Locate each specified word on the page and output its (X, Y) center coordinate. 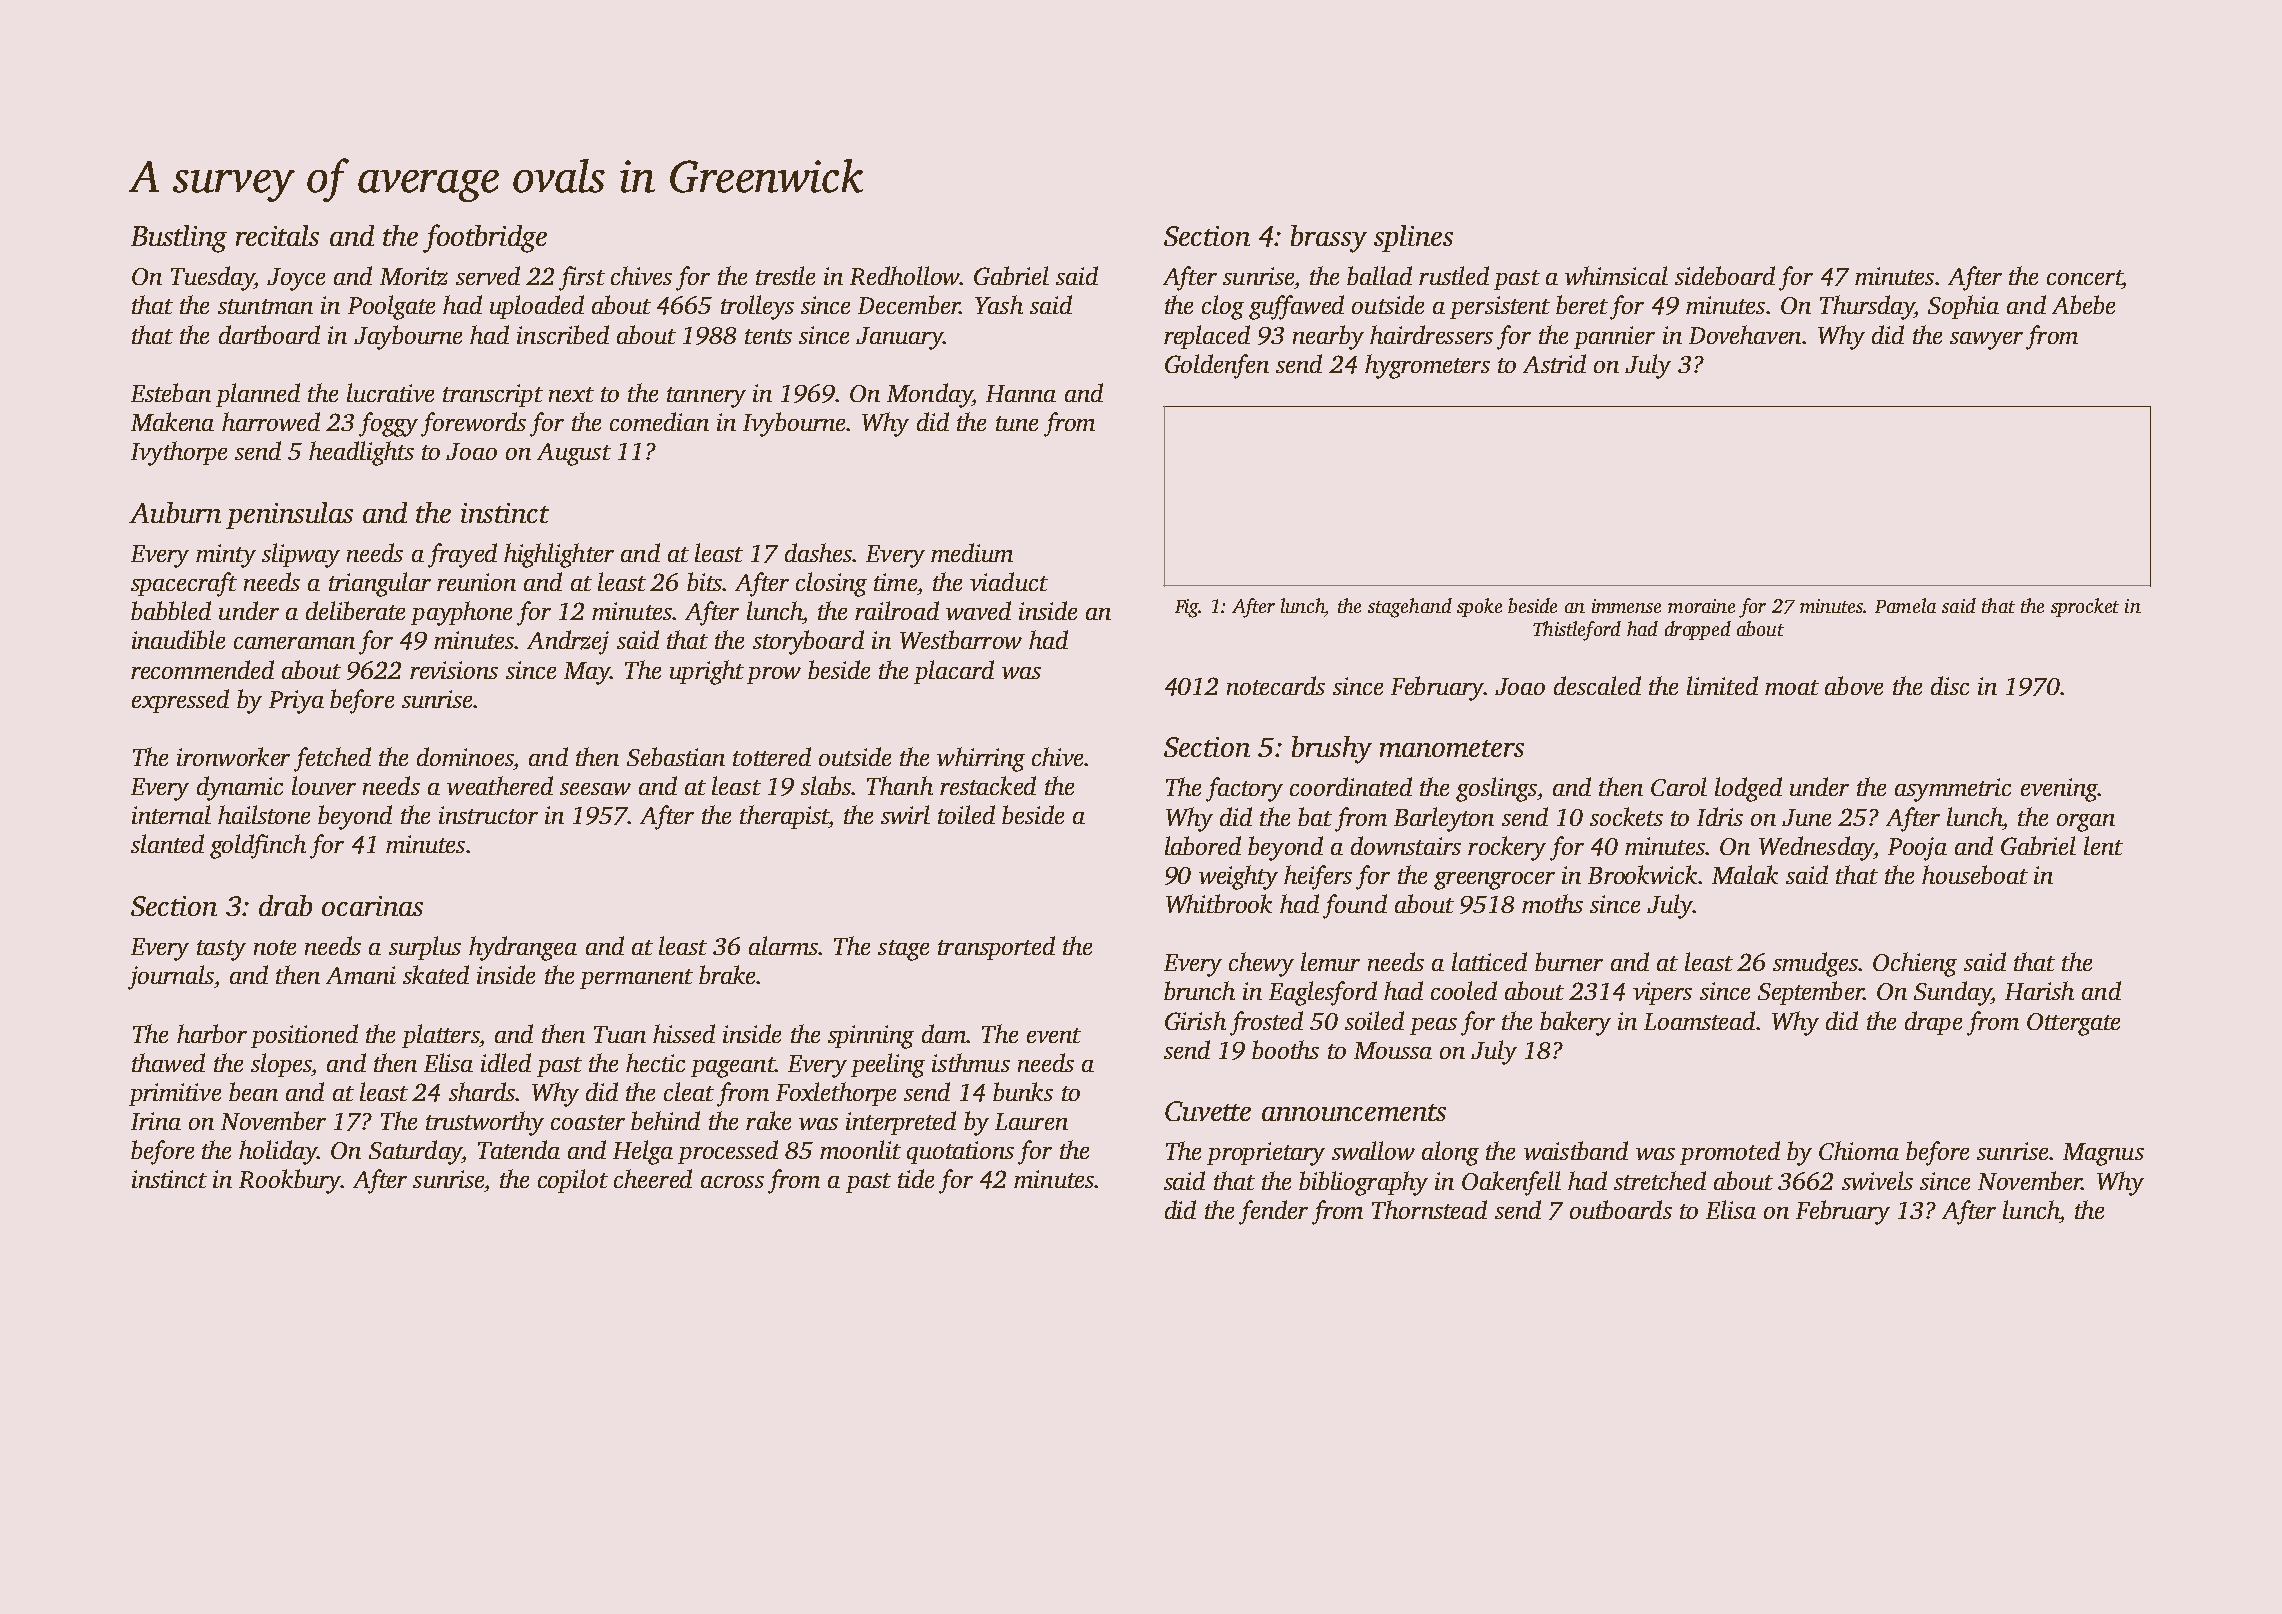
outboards (1621, 1209)
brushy (1332, 750)
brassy (1329, 239)
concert (2084, 277)
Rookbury (290, 1181)
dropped (1698, 630)
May (587, 673)
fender (1273, 1212)
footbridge (485, 238)
